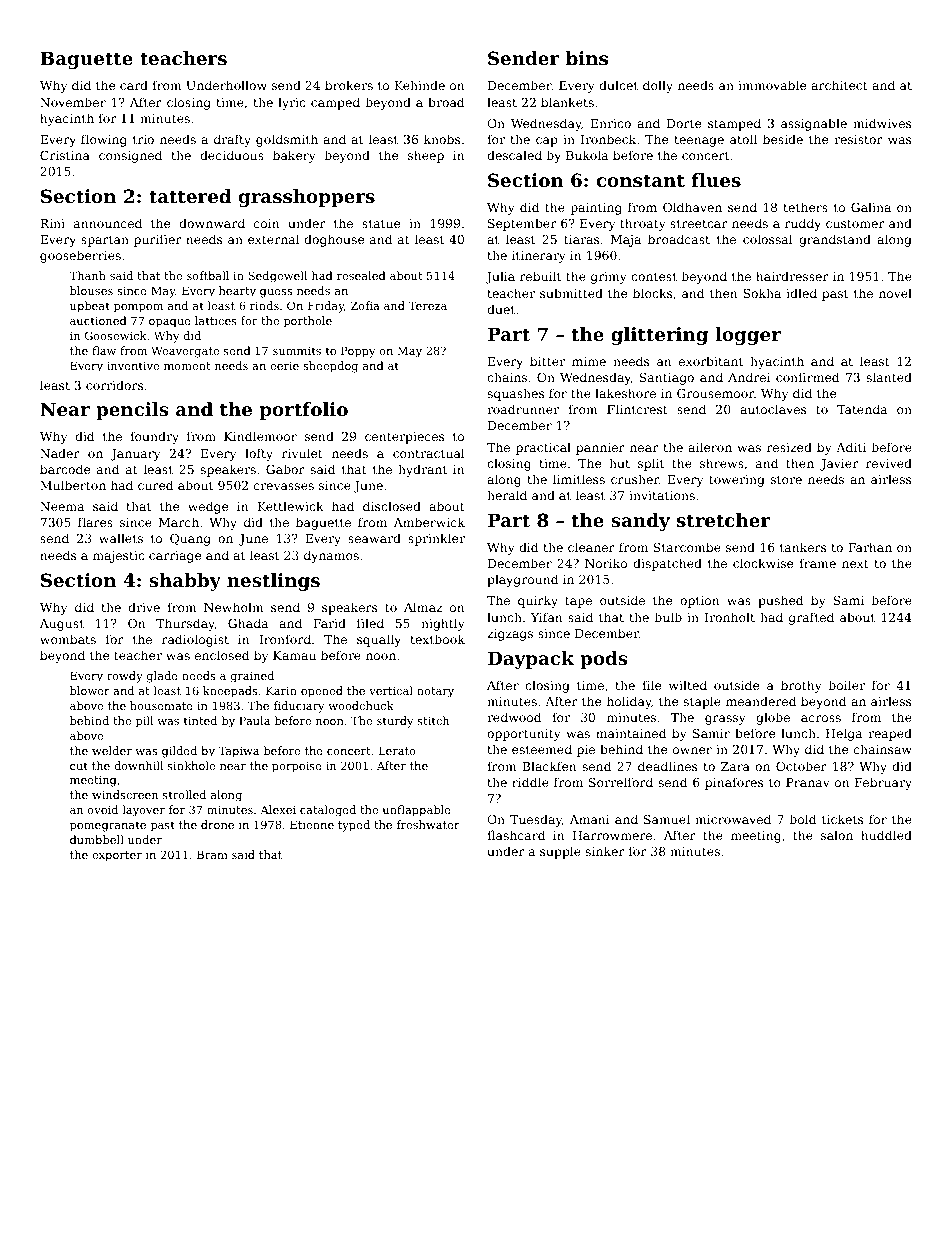 This screenshot has height=1233, width=952. I want to click on exporter, so click(117, 856).
